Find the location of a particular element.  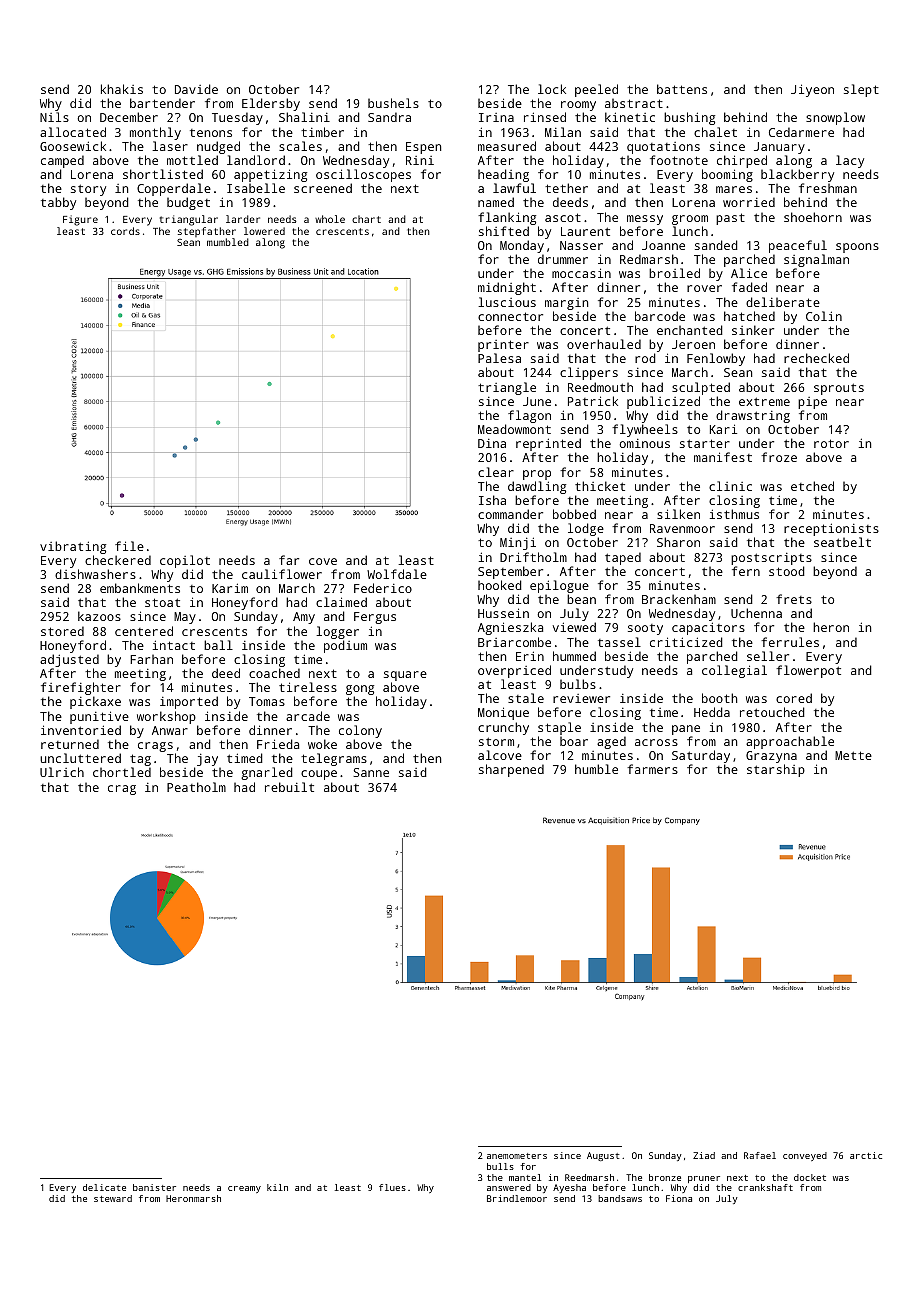

bulbs is located at coordinates (578, 684).
